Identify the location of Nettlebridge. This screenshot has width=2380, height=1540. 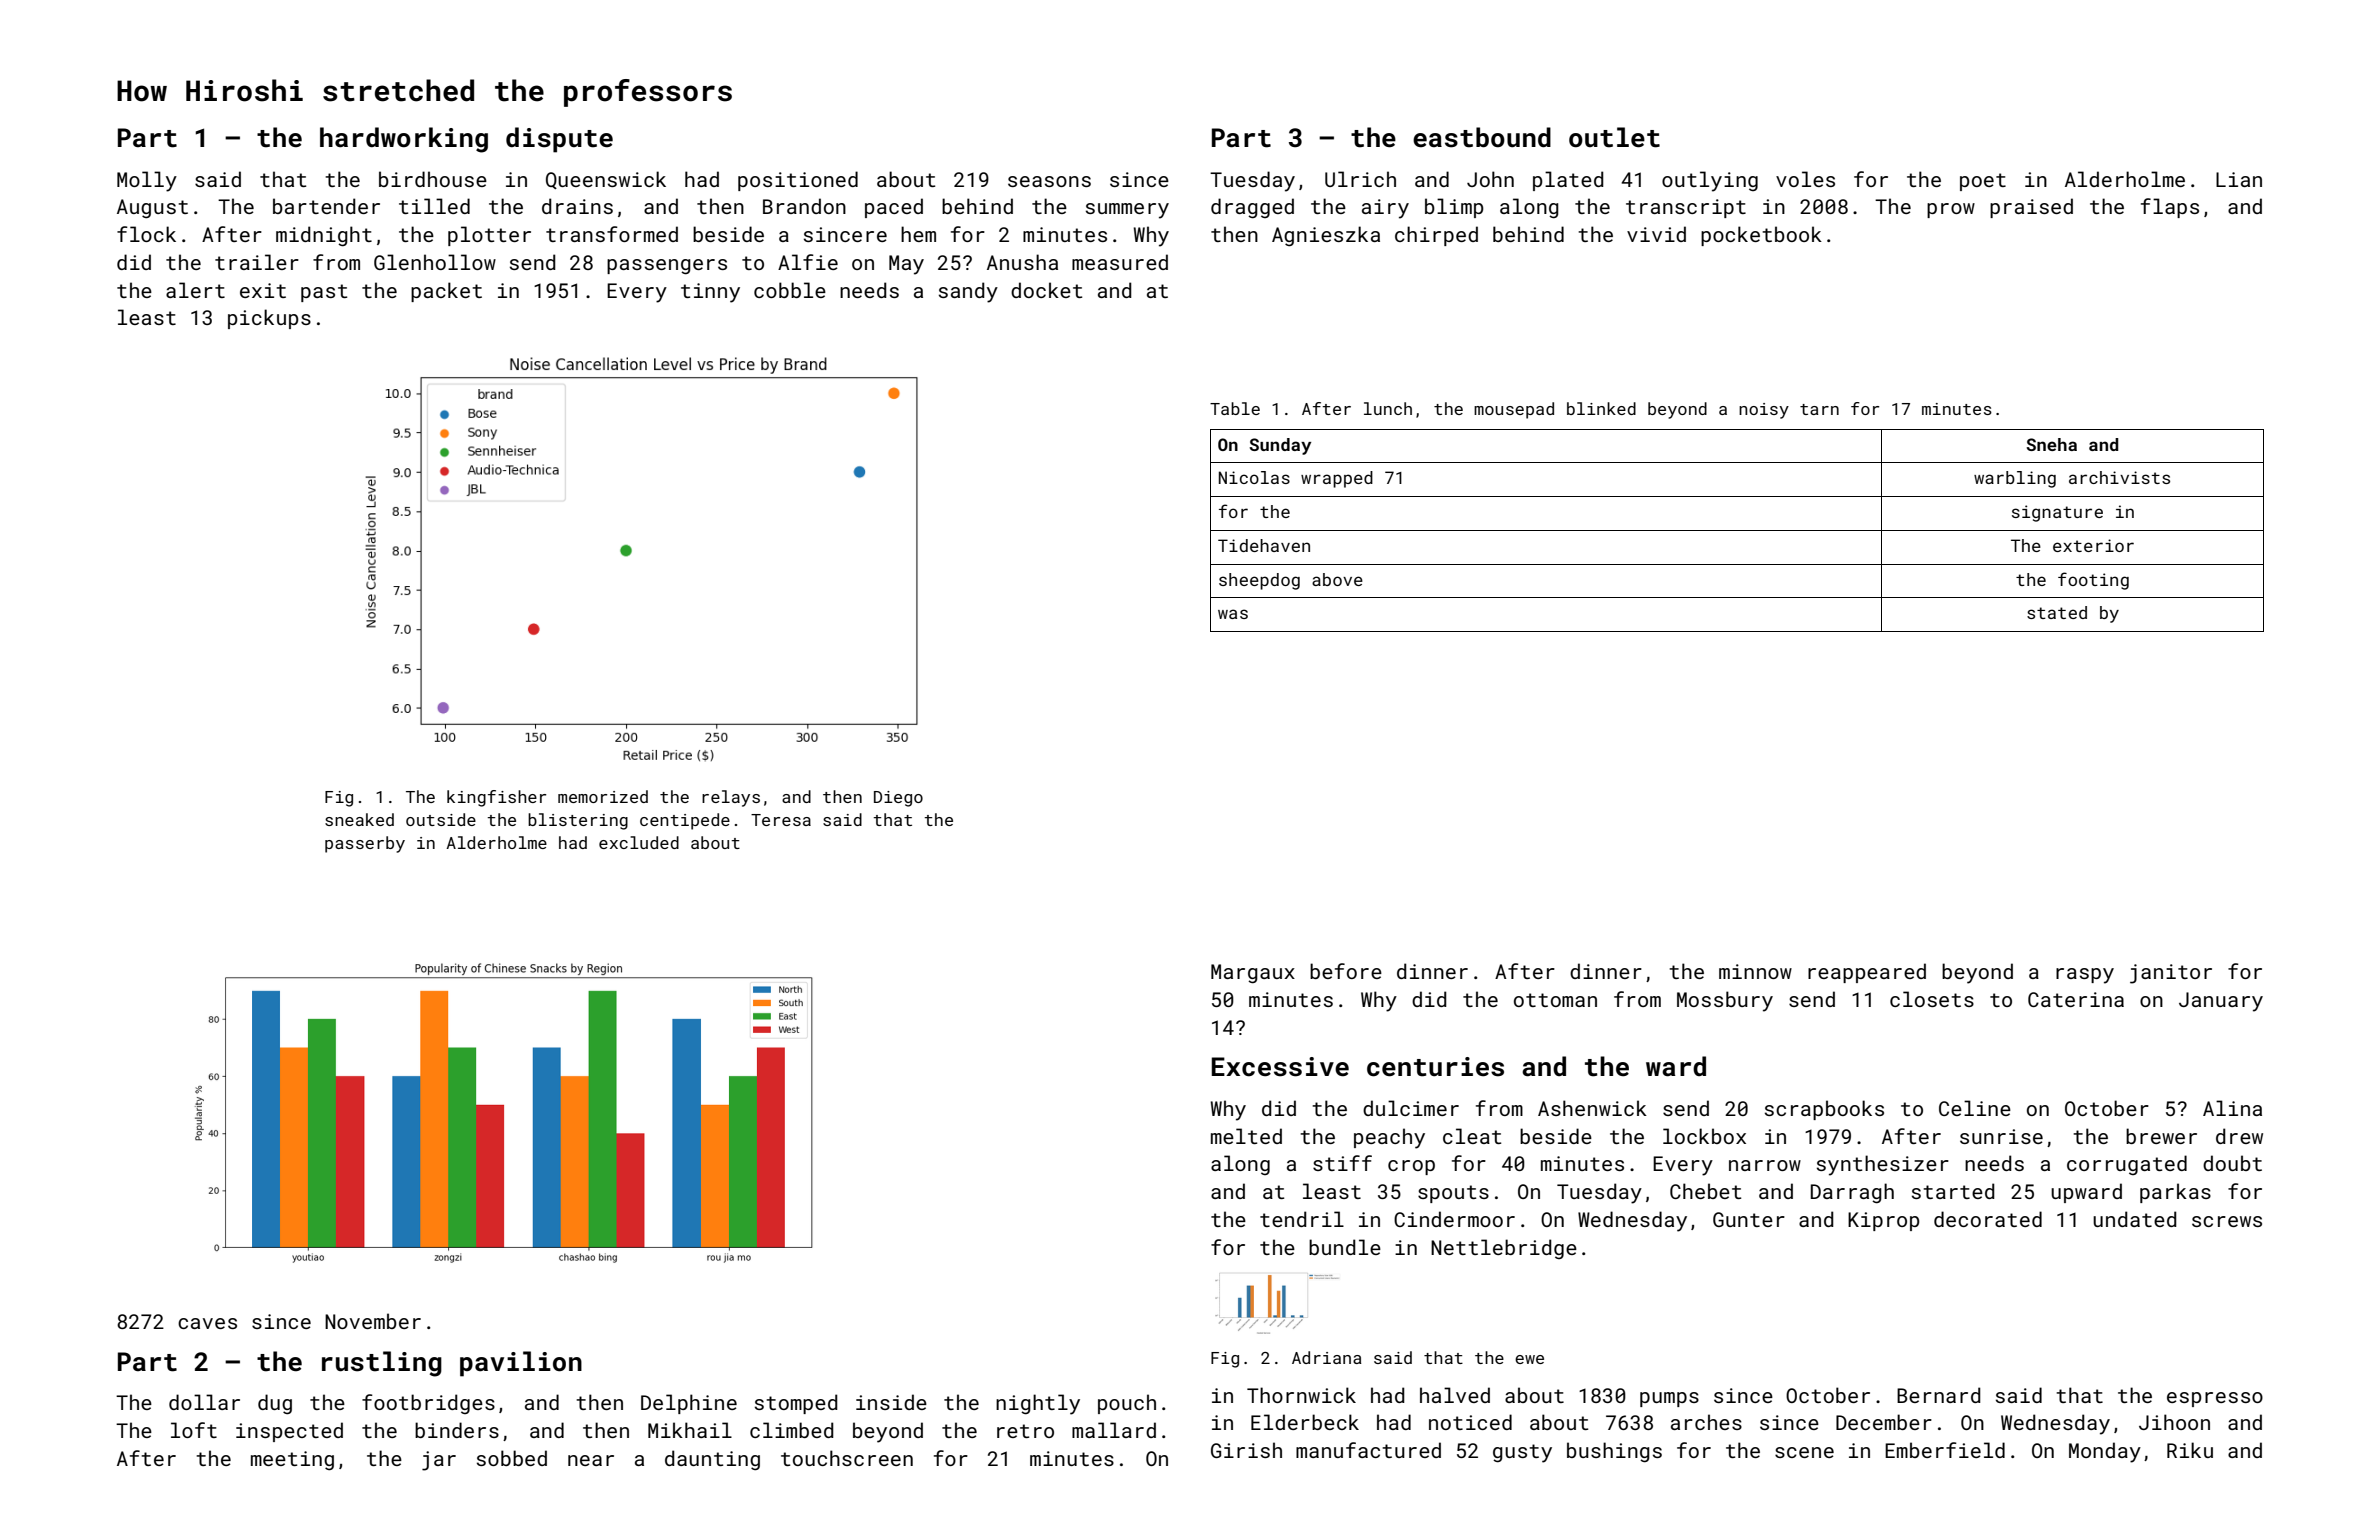
(1504, 1249).
